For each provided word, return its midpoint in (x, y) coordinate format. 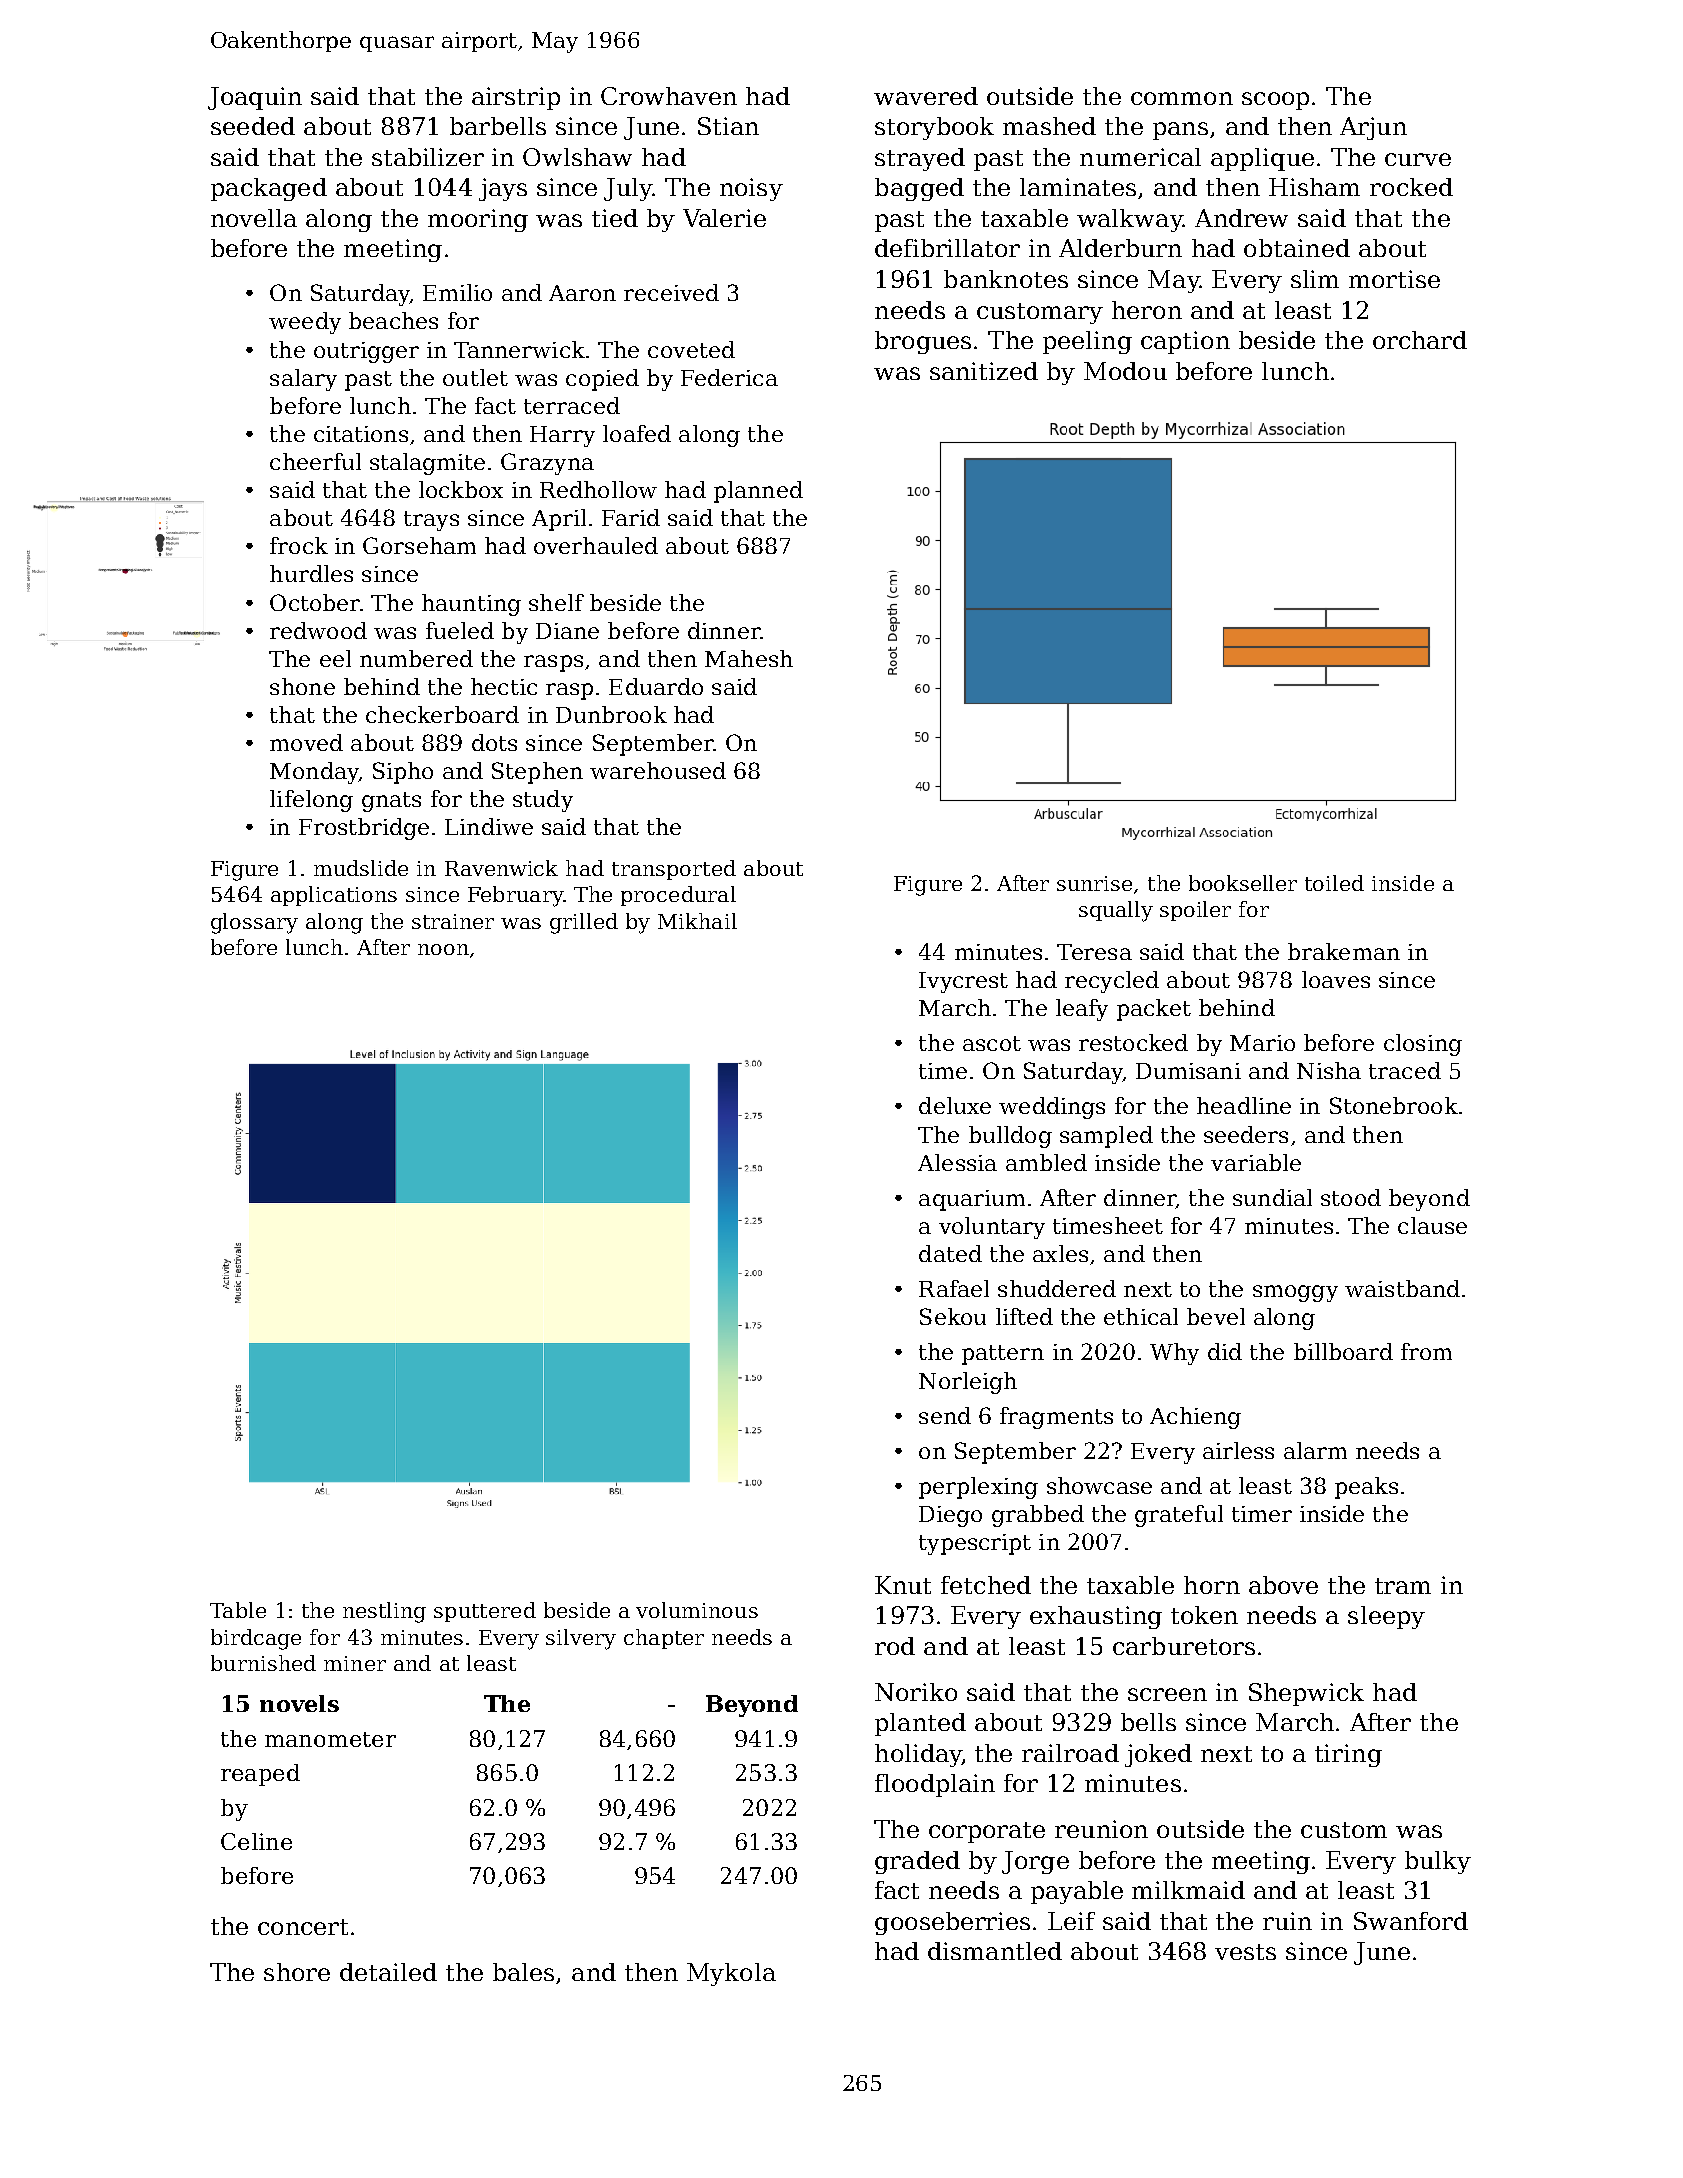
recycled (1112, 982)
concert (303, 1927)
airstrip (516, 98)
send (945, 1415)
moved (306, 742)
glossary (254, 923)
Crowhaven (669, 96)
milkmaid (1188, 1890)
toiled (1334, 883)
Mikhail (697, 921)
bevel (1216, 1316)
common (1182, 98)
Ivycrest (963, 982)
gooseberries (952, 1923)
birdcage (256, 1639)
